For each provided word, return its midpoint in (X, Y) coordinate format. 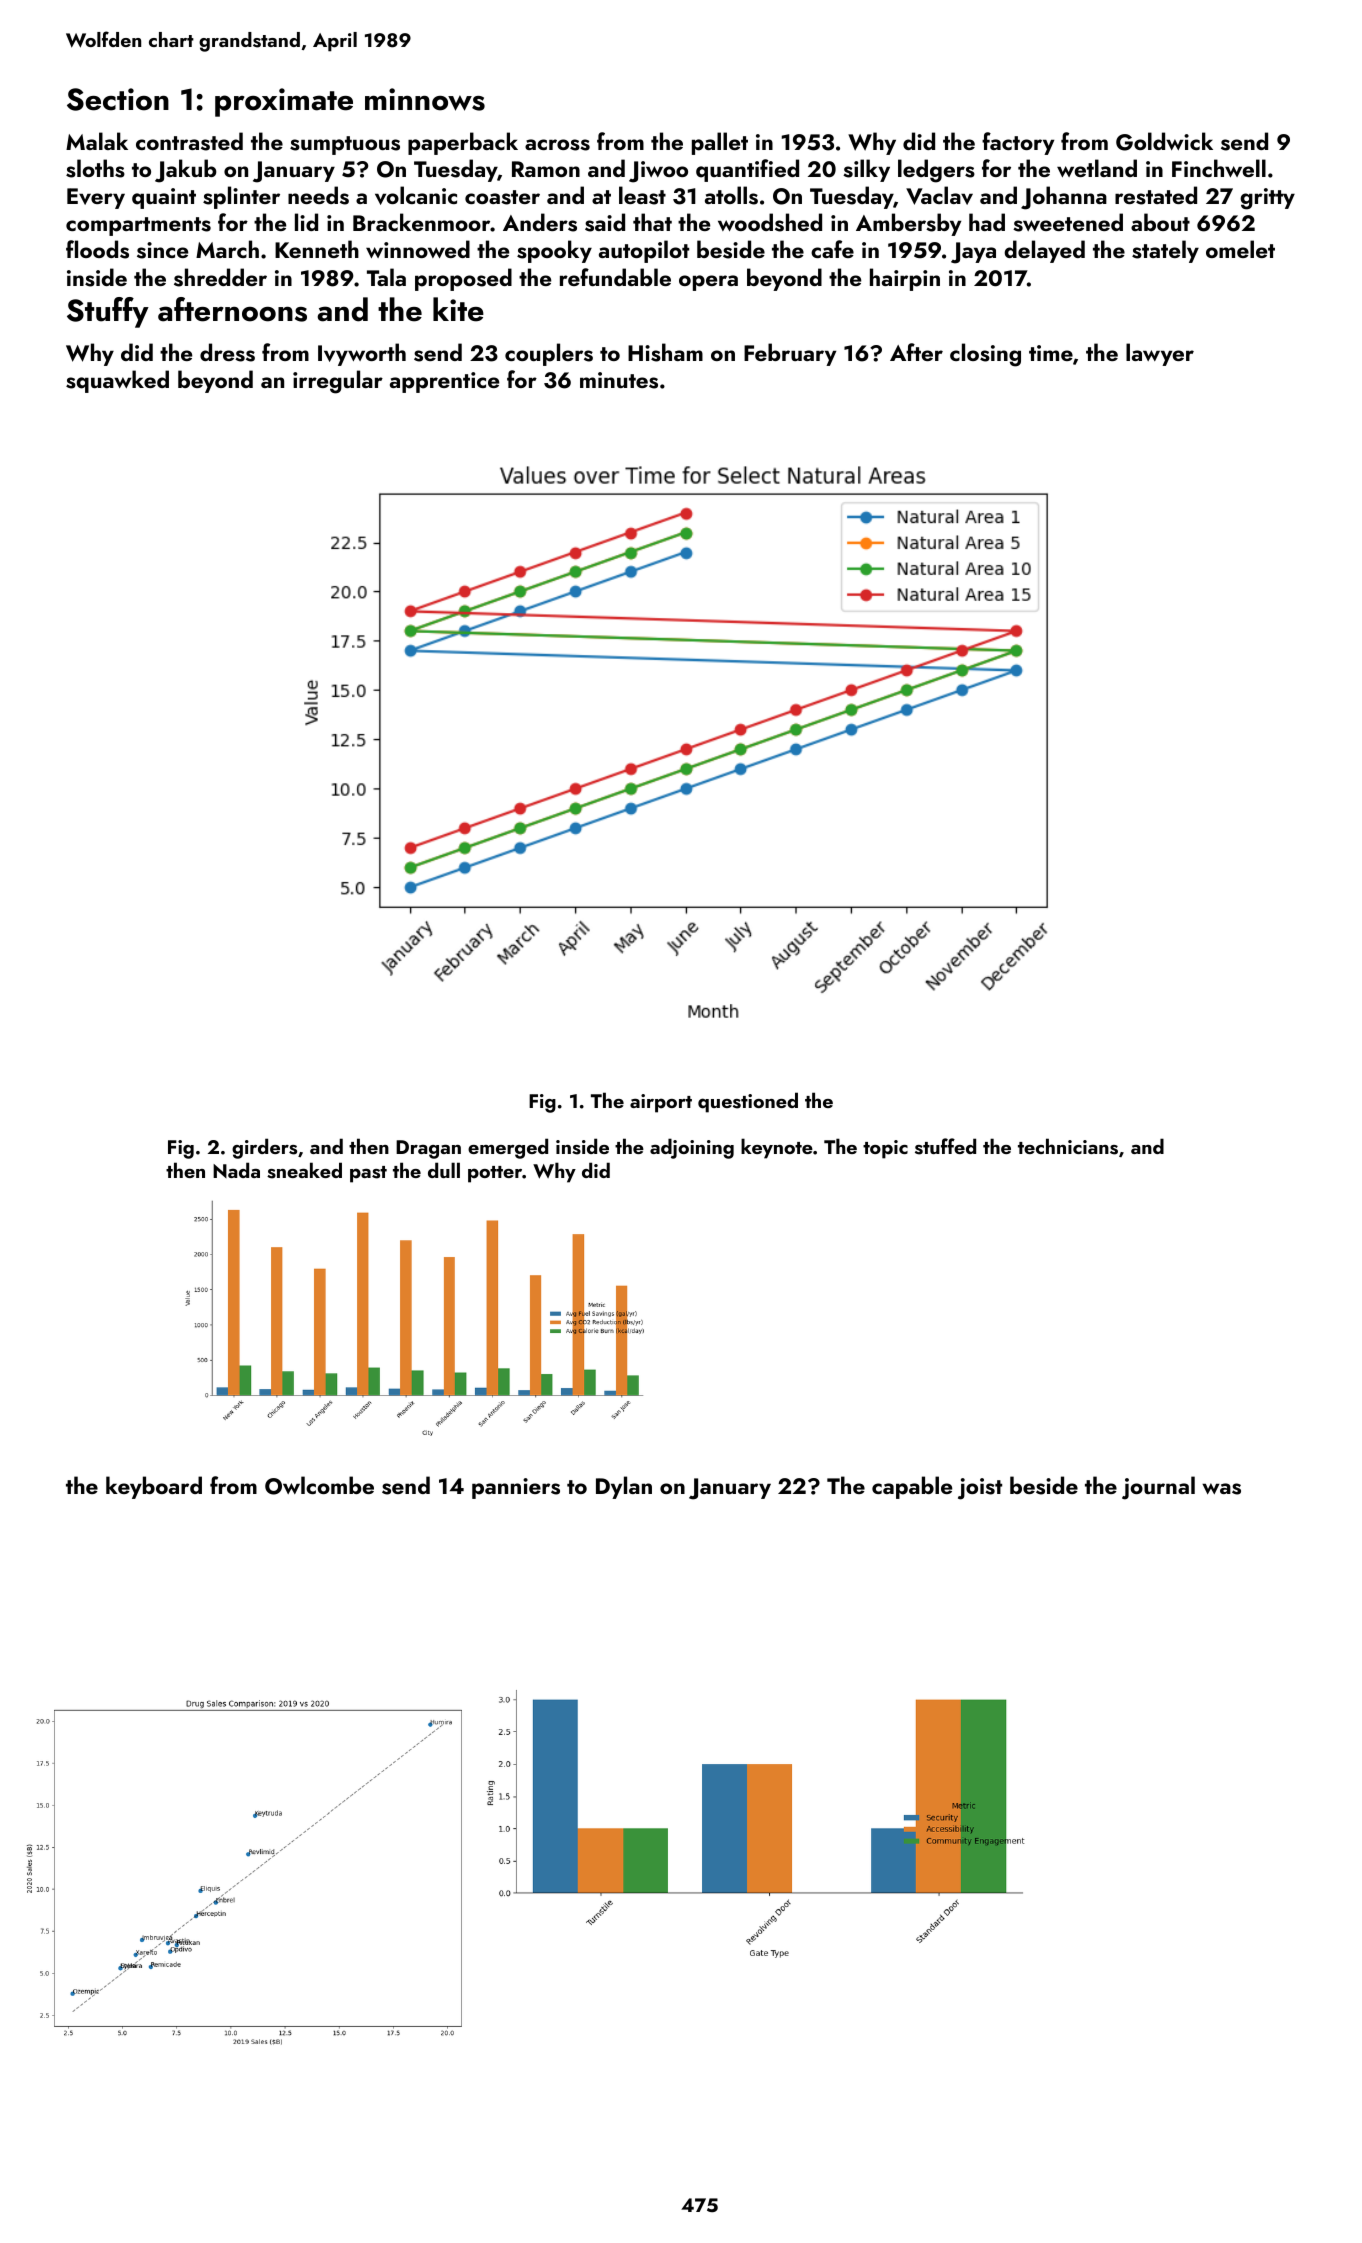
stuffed (945, 1146)
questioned (748, 1102)
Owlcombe (319, 1485)
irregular (338, 382)
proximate (284, 102)
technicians (1068, 1146)
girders (264, 1148)
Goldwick (1164, 141)
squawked (117, 381)
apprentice (444, 382)
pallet (720, 143)
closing (985, 355)
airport (661, 1103)
